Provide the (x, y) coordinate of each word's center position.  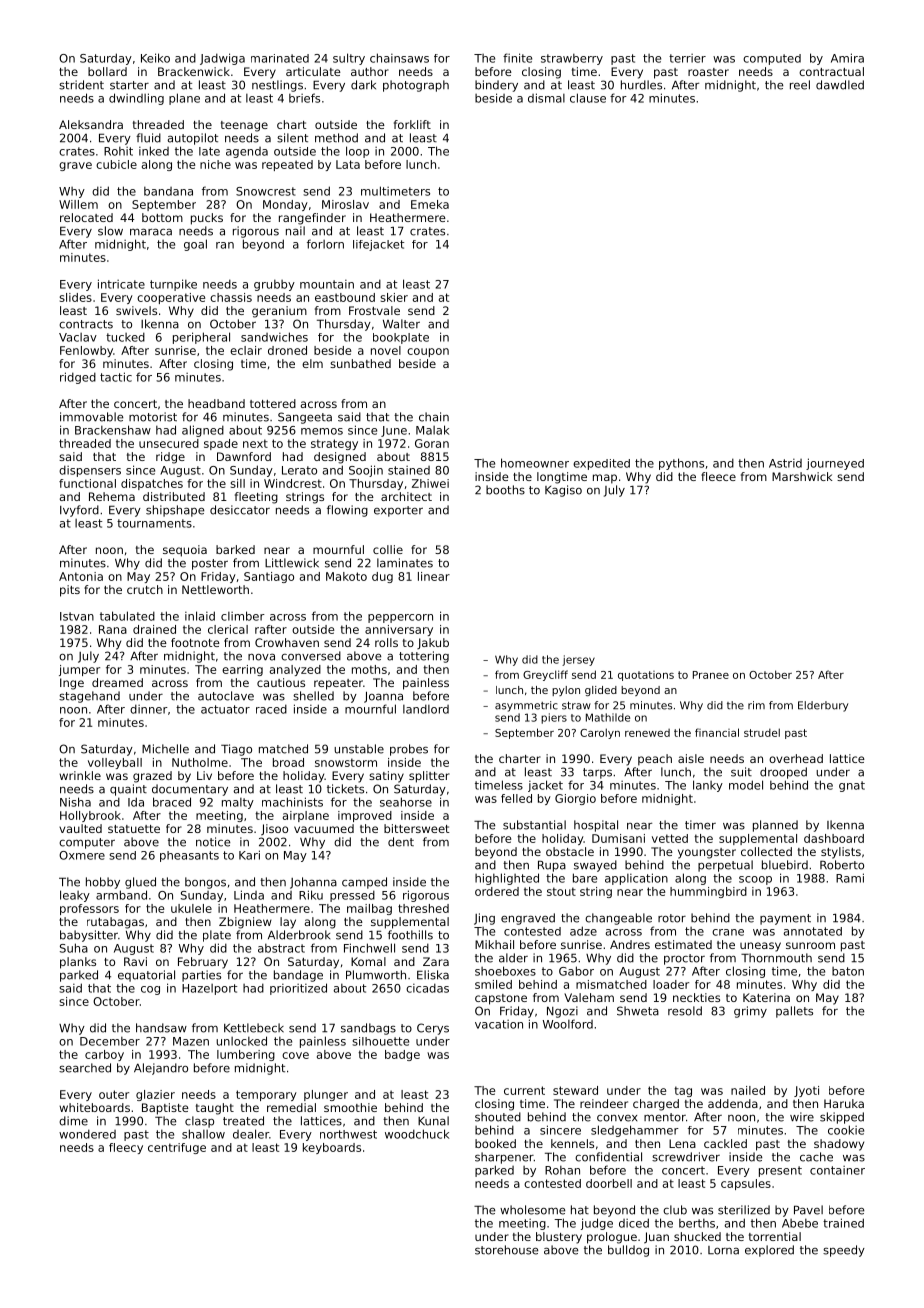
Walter (401, 324)
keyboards (332, 1148)
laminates (405, 563)
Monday (285, 205)
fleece (718, 476)
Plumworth (376, 975)
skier (394, 297)
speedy (844, 1251)
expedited (601, 464)
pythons (681, 464)
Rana (113, 629)
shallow (203, 1134)
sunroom (810, 945)
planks (78, 963)
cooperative (171, 298)
